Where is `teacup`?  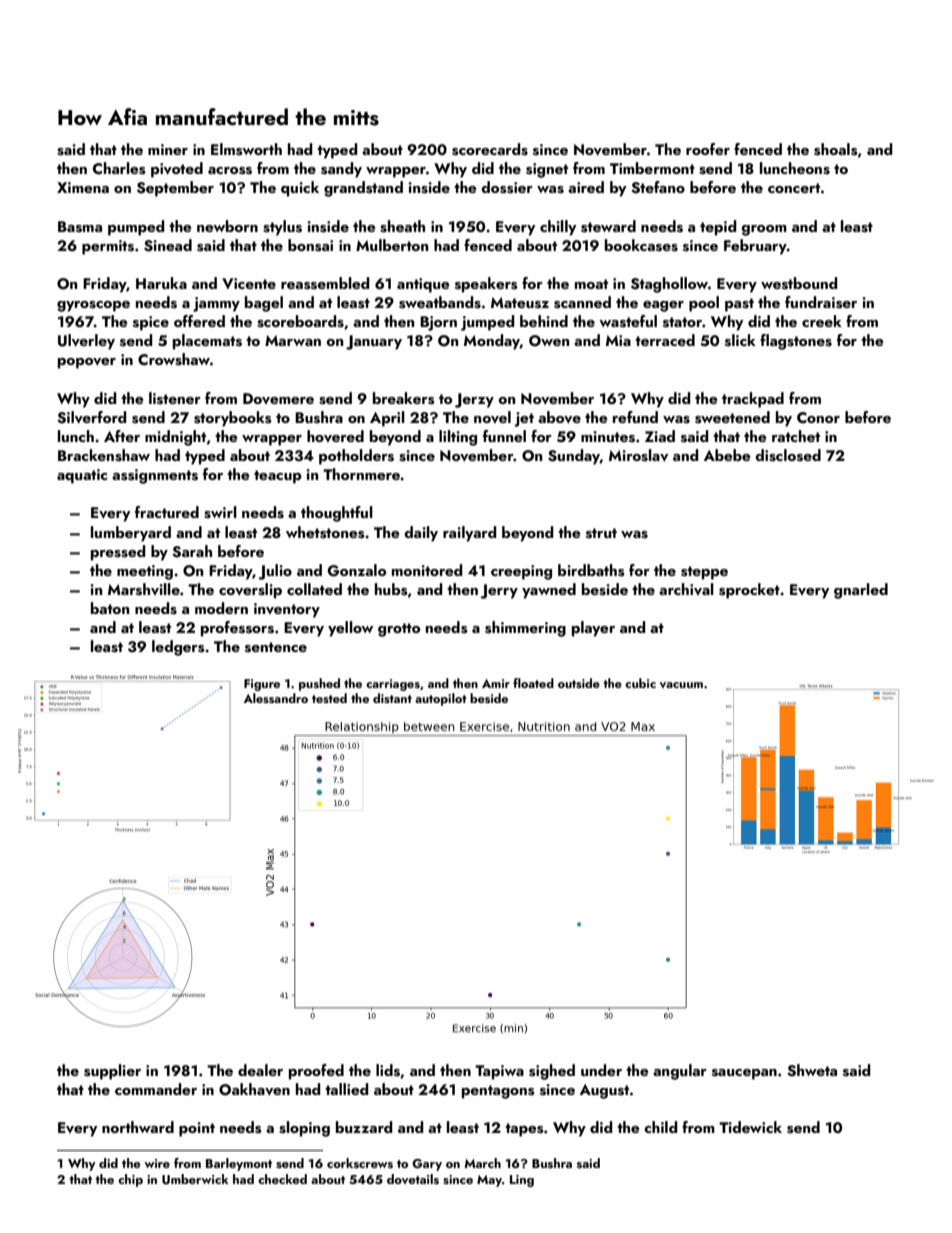
teacup is located at coordinates (278, 477).
